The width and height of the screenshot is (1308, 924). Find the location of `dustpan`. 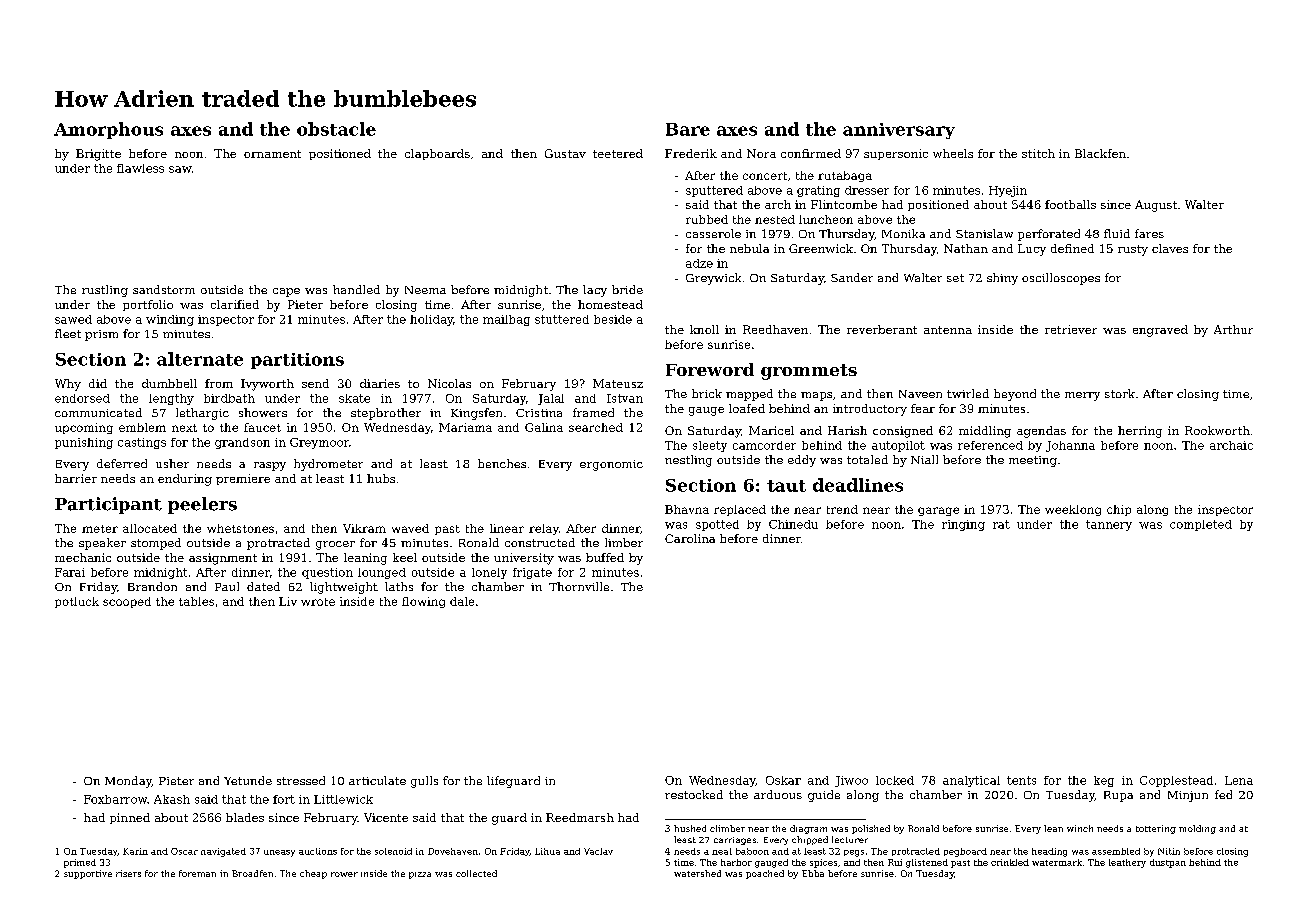

dustpan is located at coordinates (1168, 863).
